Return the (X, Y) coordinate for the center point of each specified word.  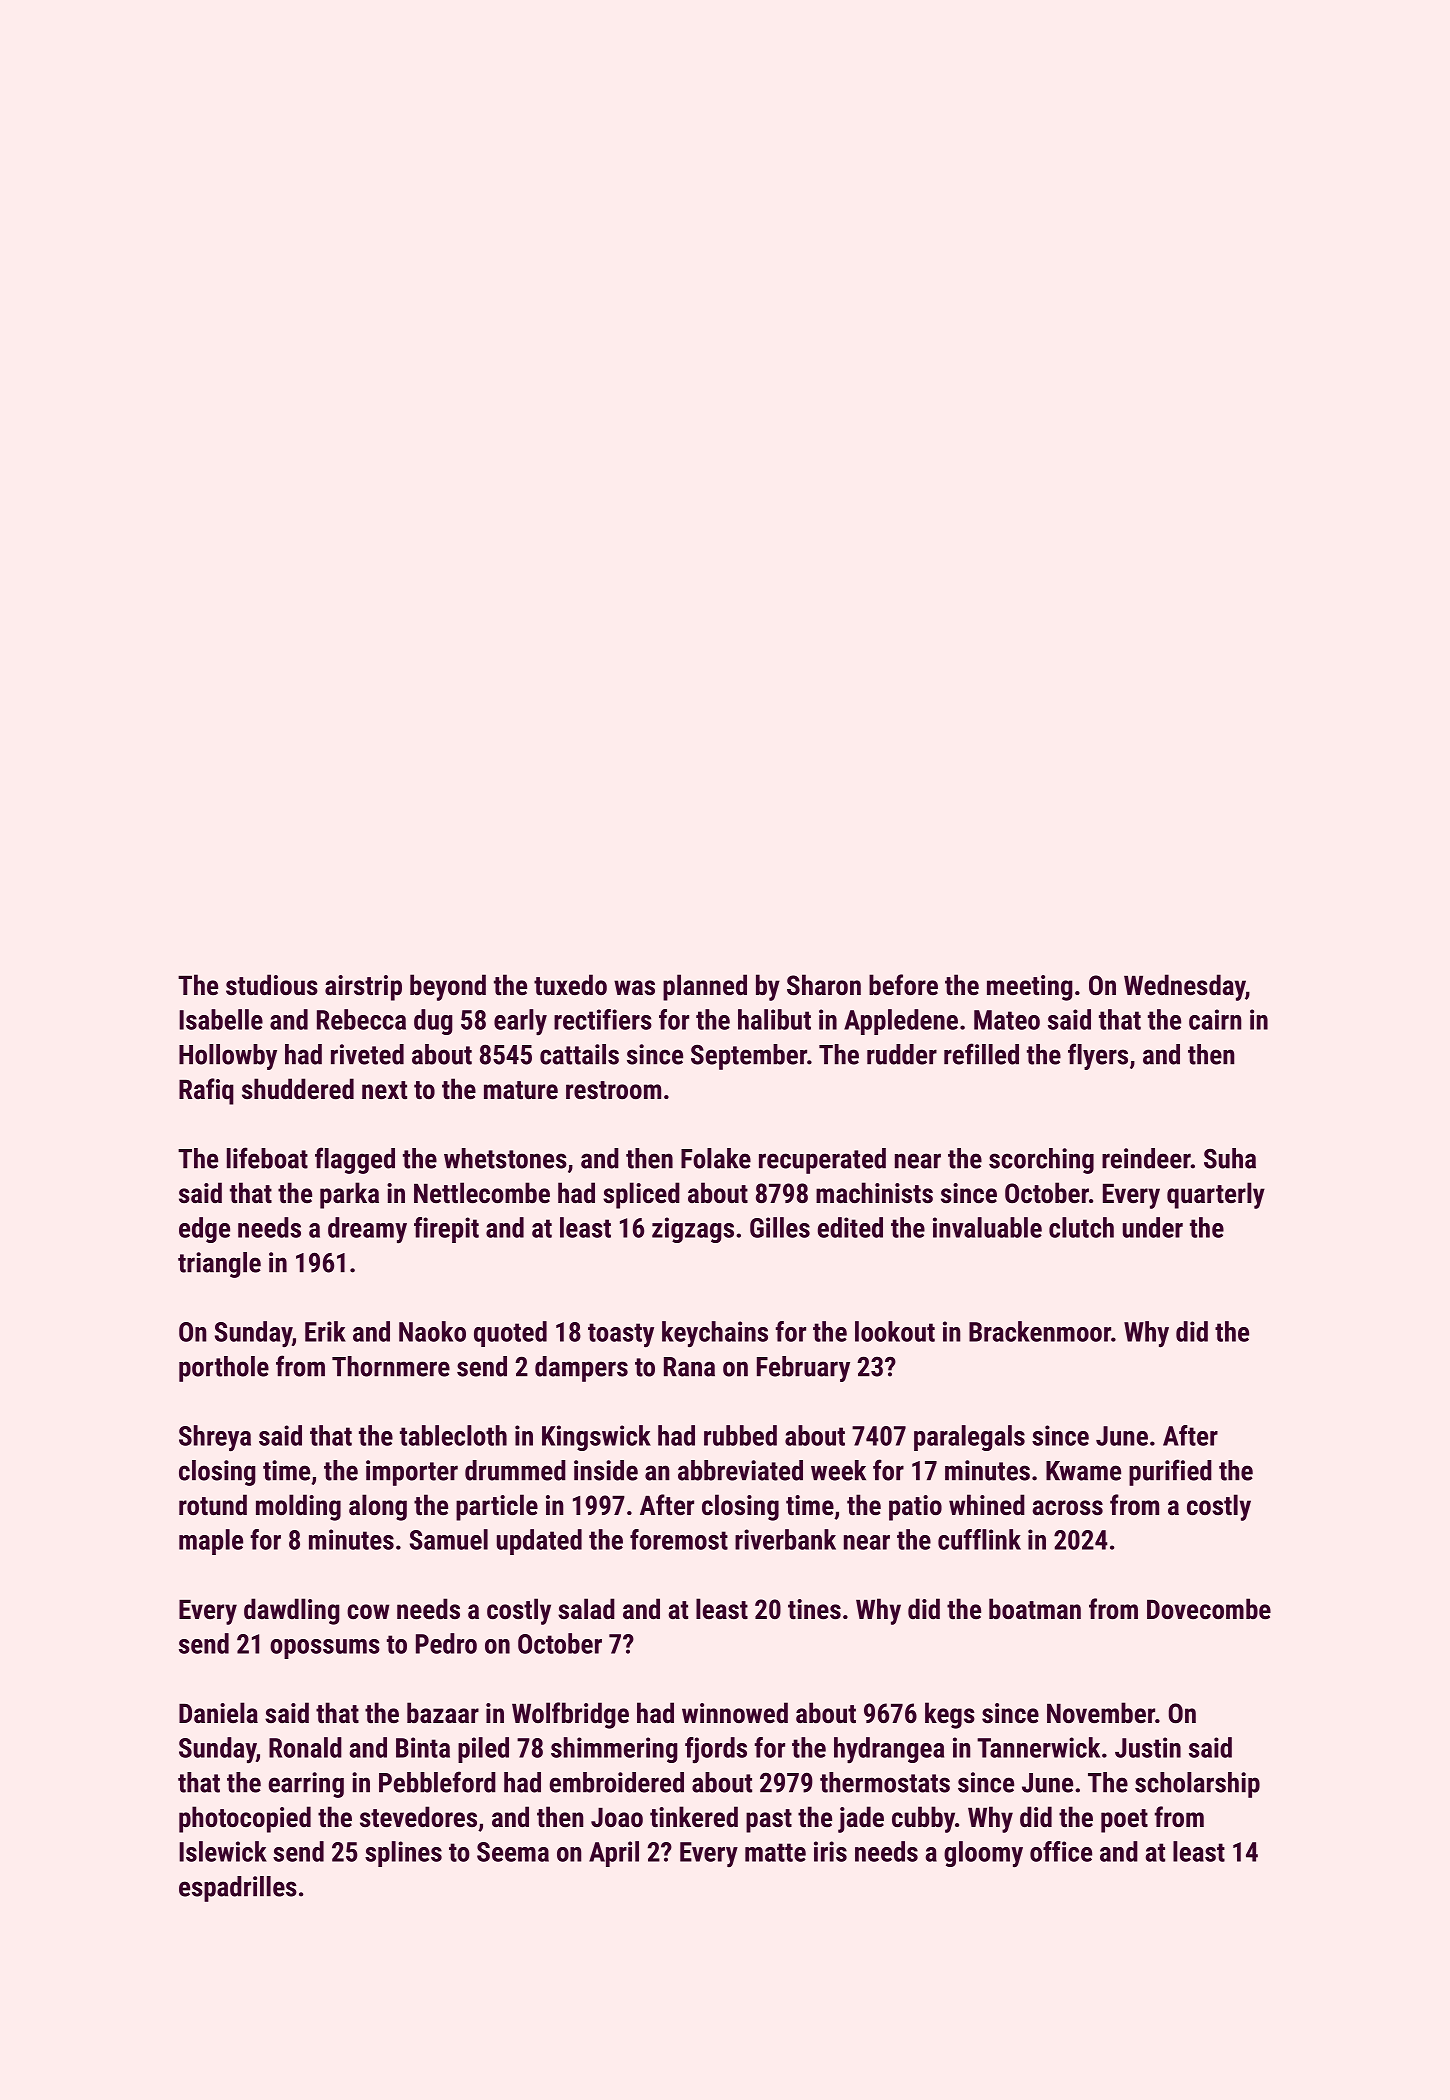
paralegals (969, 1438)
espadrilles (238, 1889)
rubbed (740, 1435)
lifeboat (267, 1158)
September (749, 1057)
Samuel (449, 1539)
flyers (1098, 1056)
